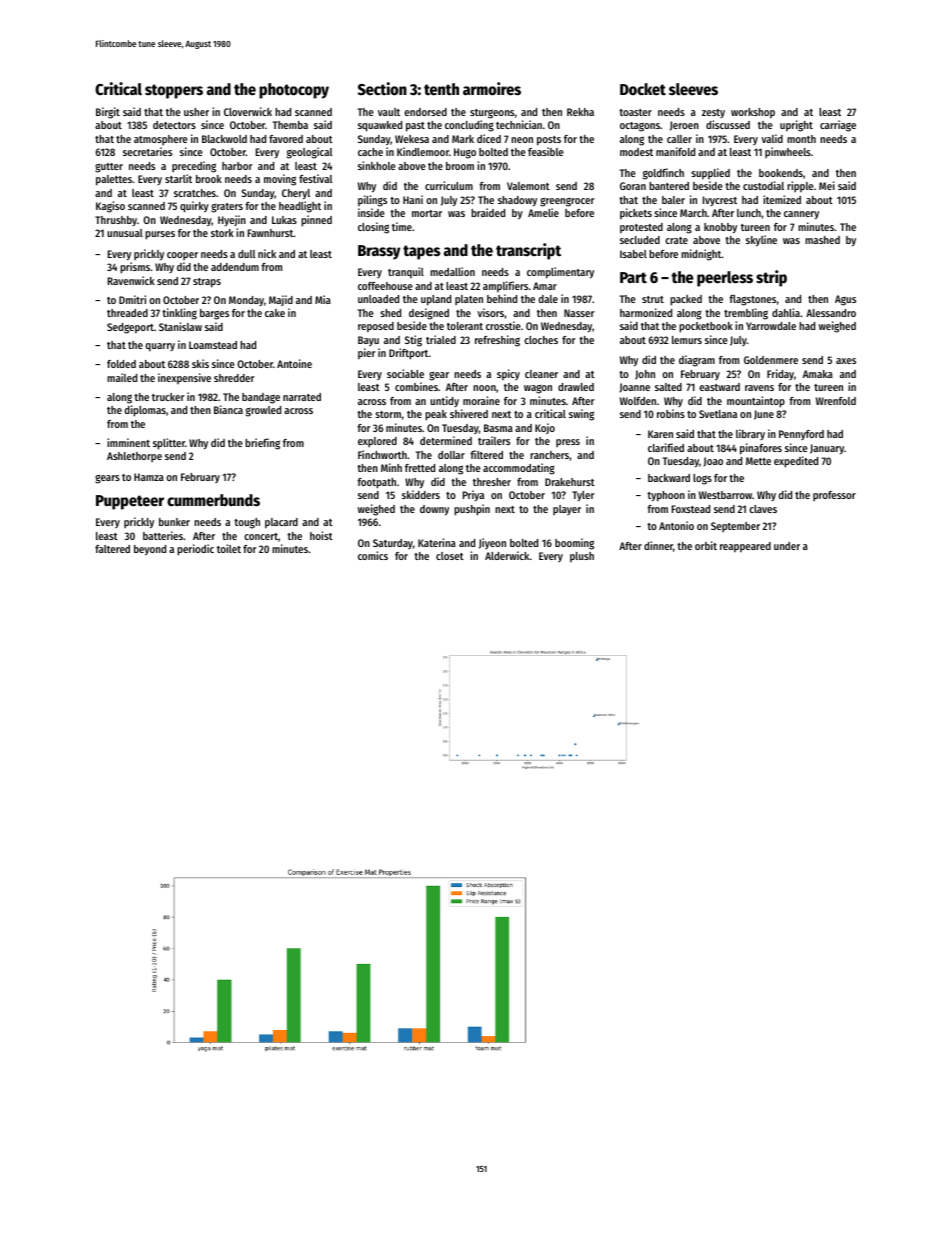  What do you see at coordinates (759, 388) in the page?
I see `ravens` at bounding box center [759, 388].
